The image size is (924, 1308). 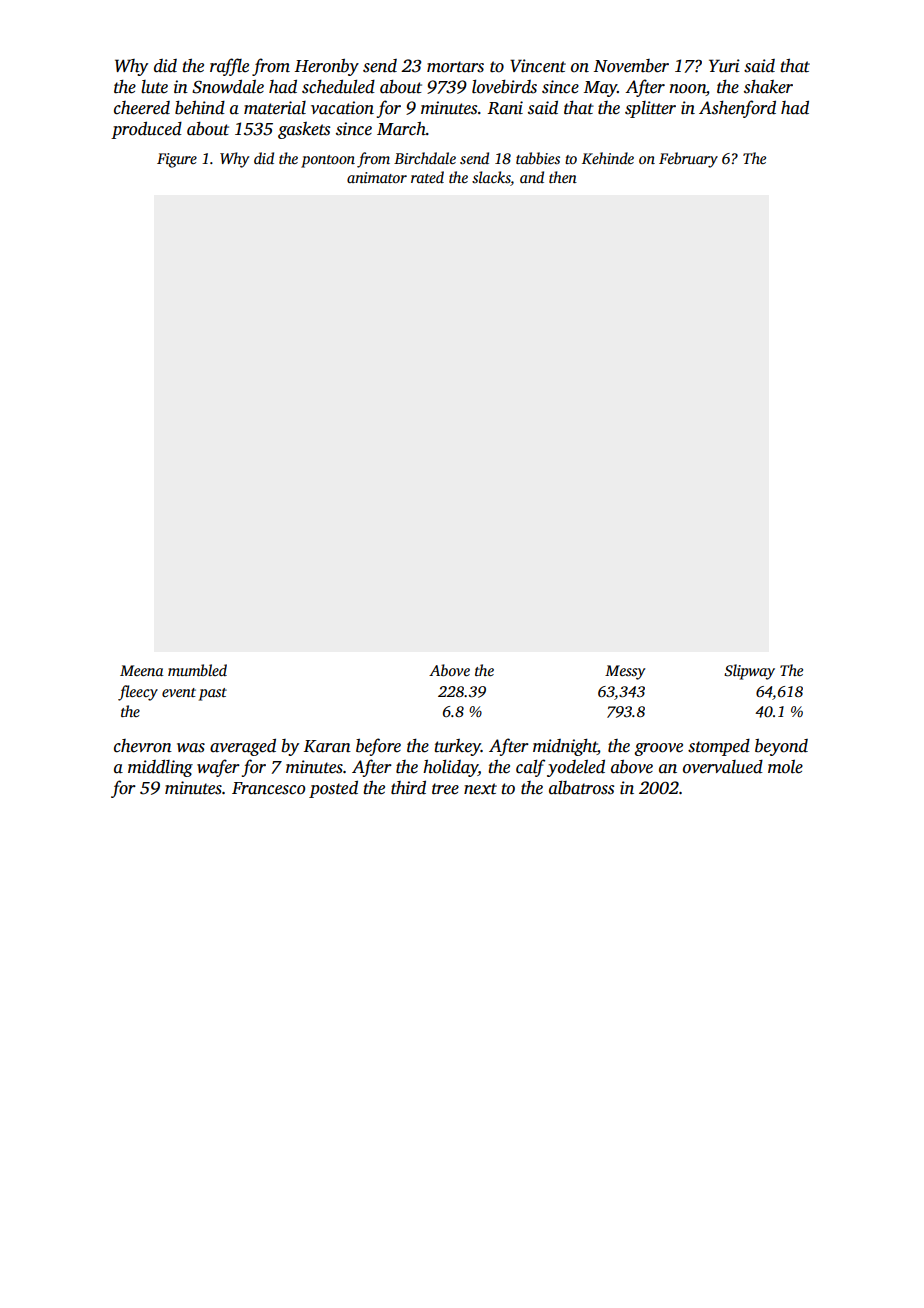 I want to click on next, so click(x=480, y=789).
